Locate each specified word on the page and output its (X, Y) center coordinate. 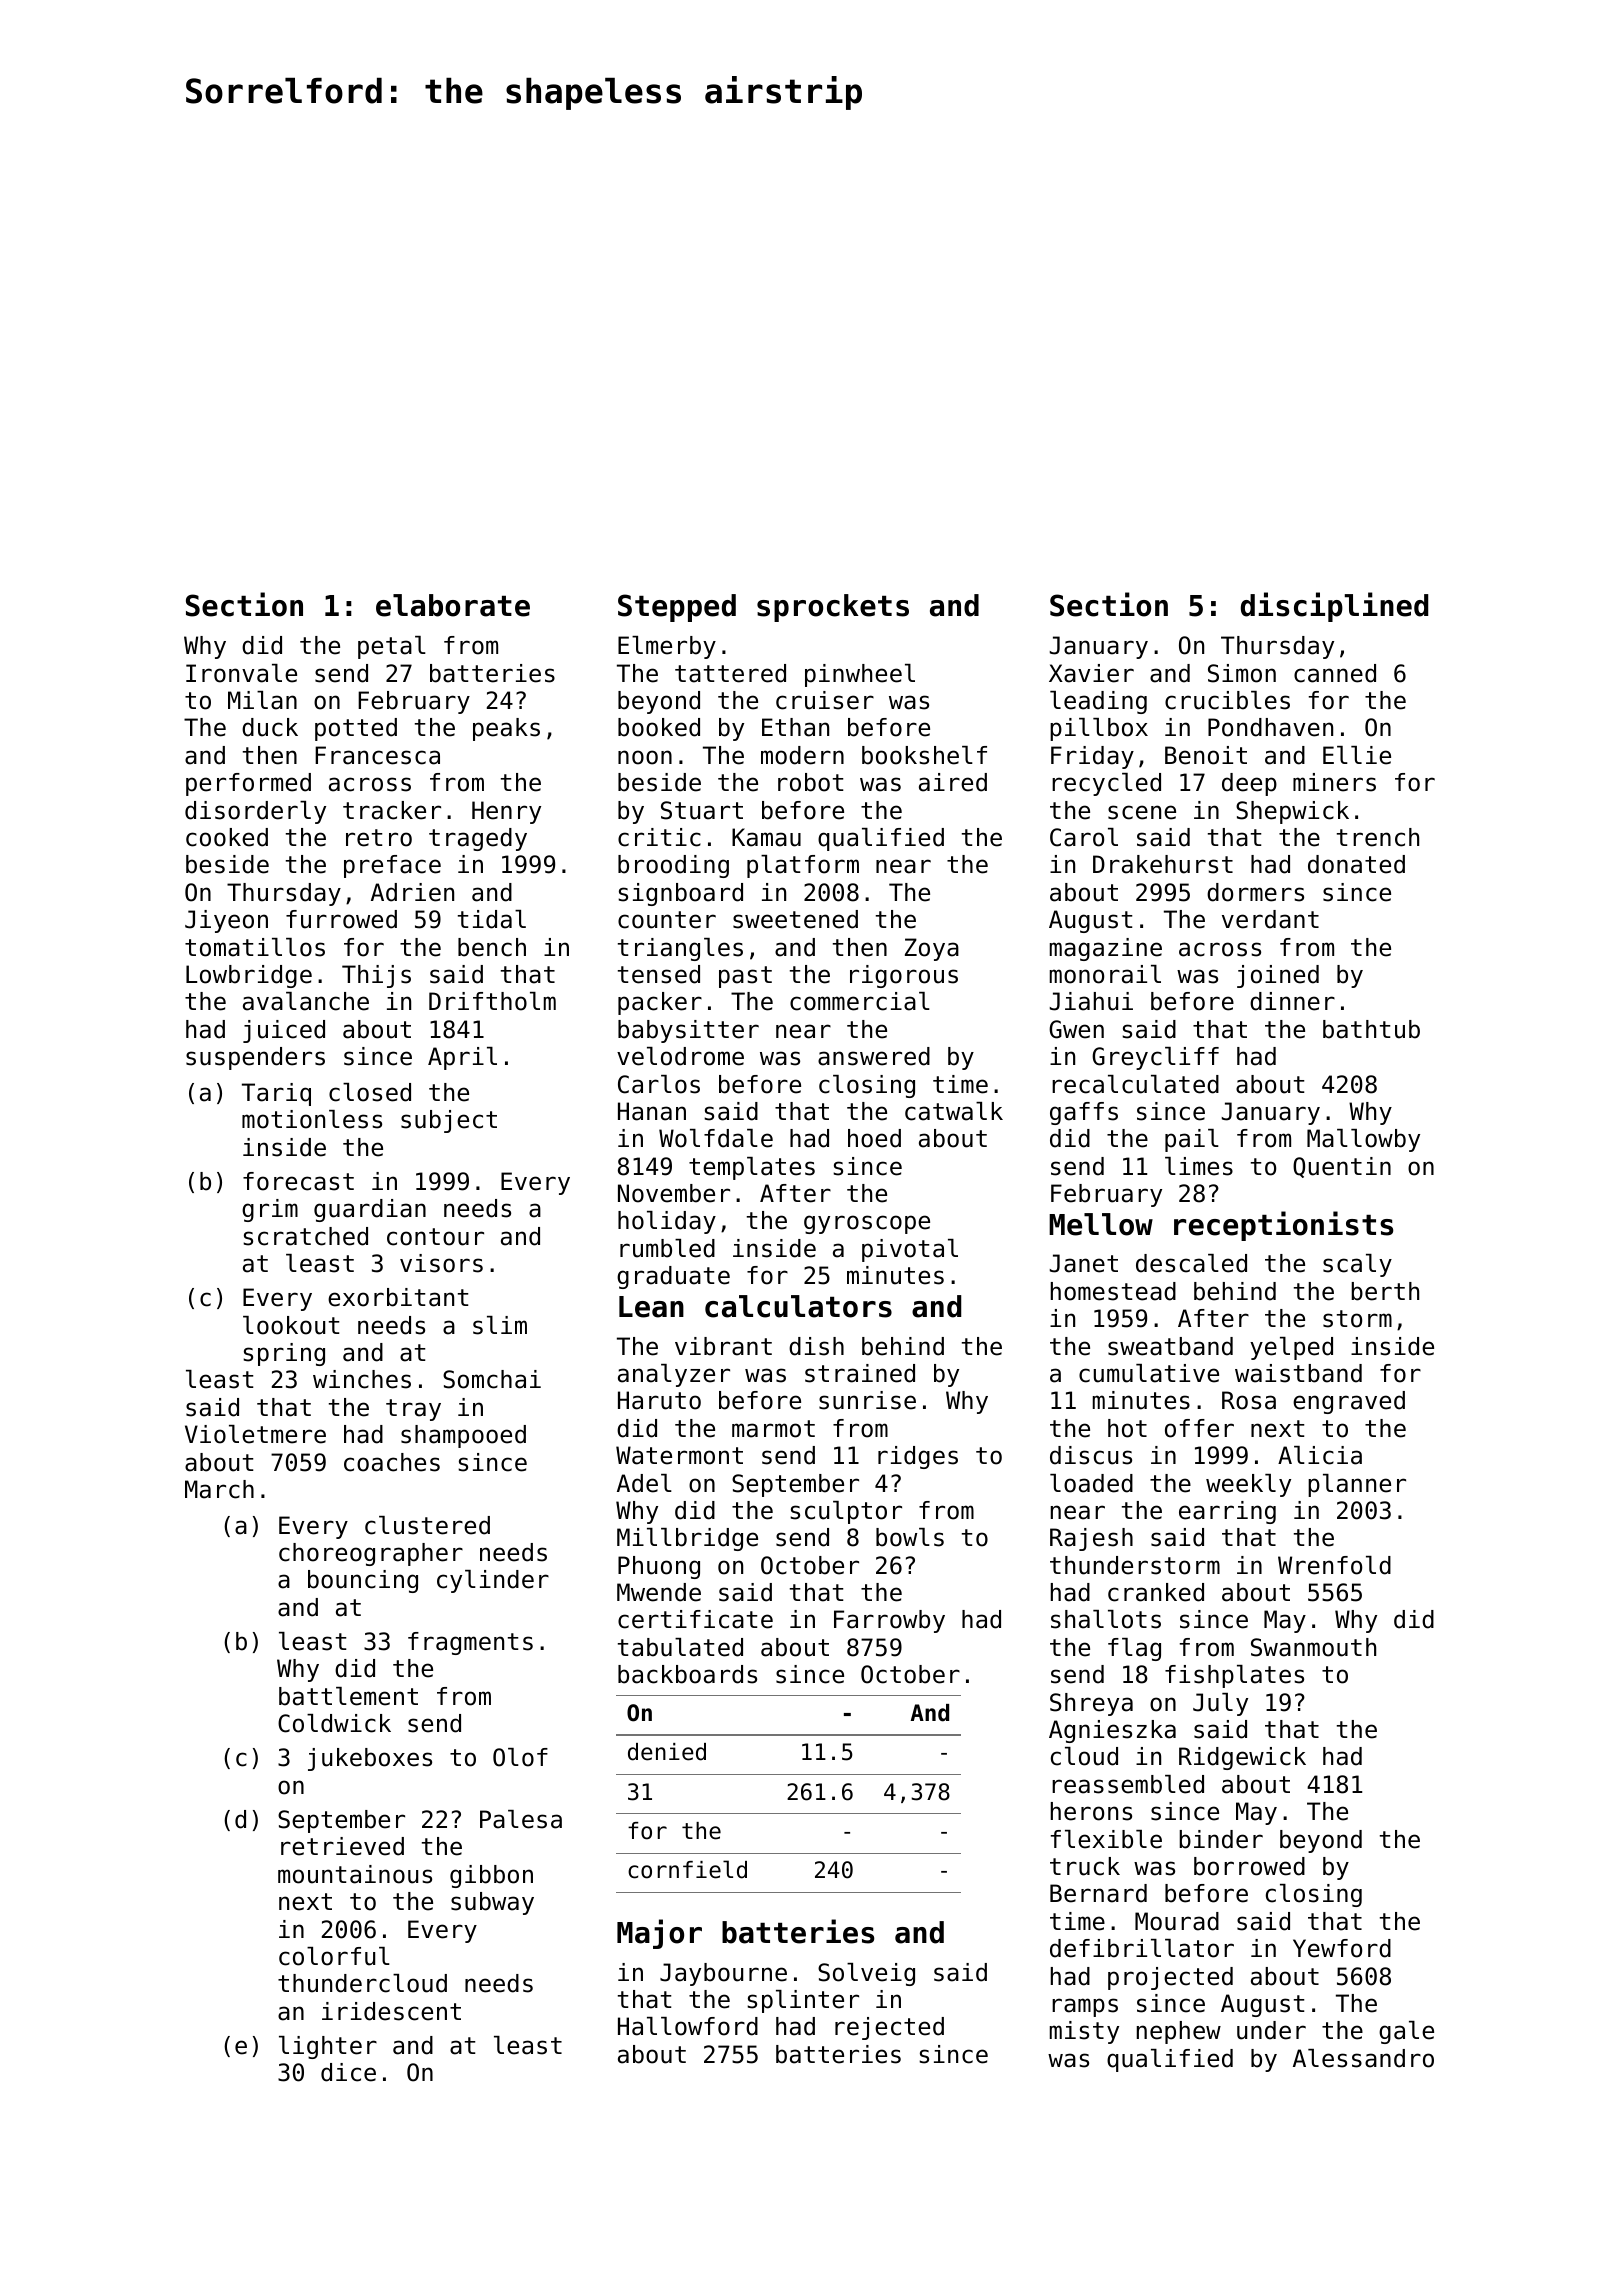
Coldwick (334, 1723)
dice (348, 2072)
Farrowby (889, 1621)
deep (1249, 784)
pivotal (910, 1250)
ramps (1085, 2007)
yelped (1291, 1348)
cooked (227, 837)
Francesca (377, 755)
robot (811, 782)
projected (1170, 1978)
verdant (1270, 919)
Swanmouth (1313, 1647)
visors (441, 1263)
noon (645, 757)
